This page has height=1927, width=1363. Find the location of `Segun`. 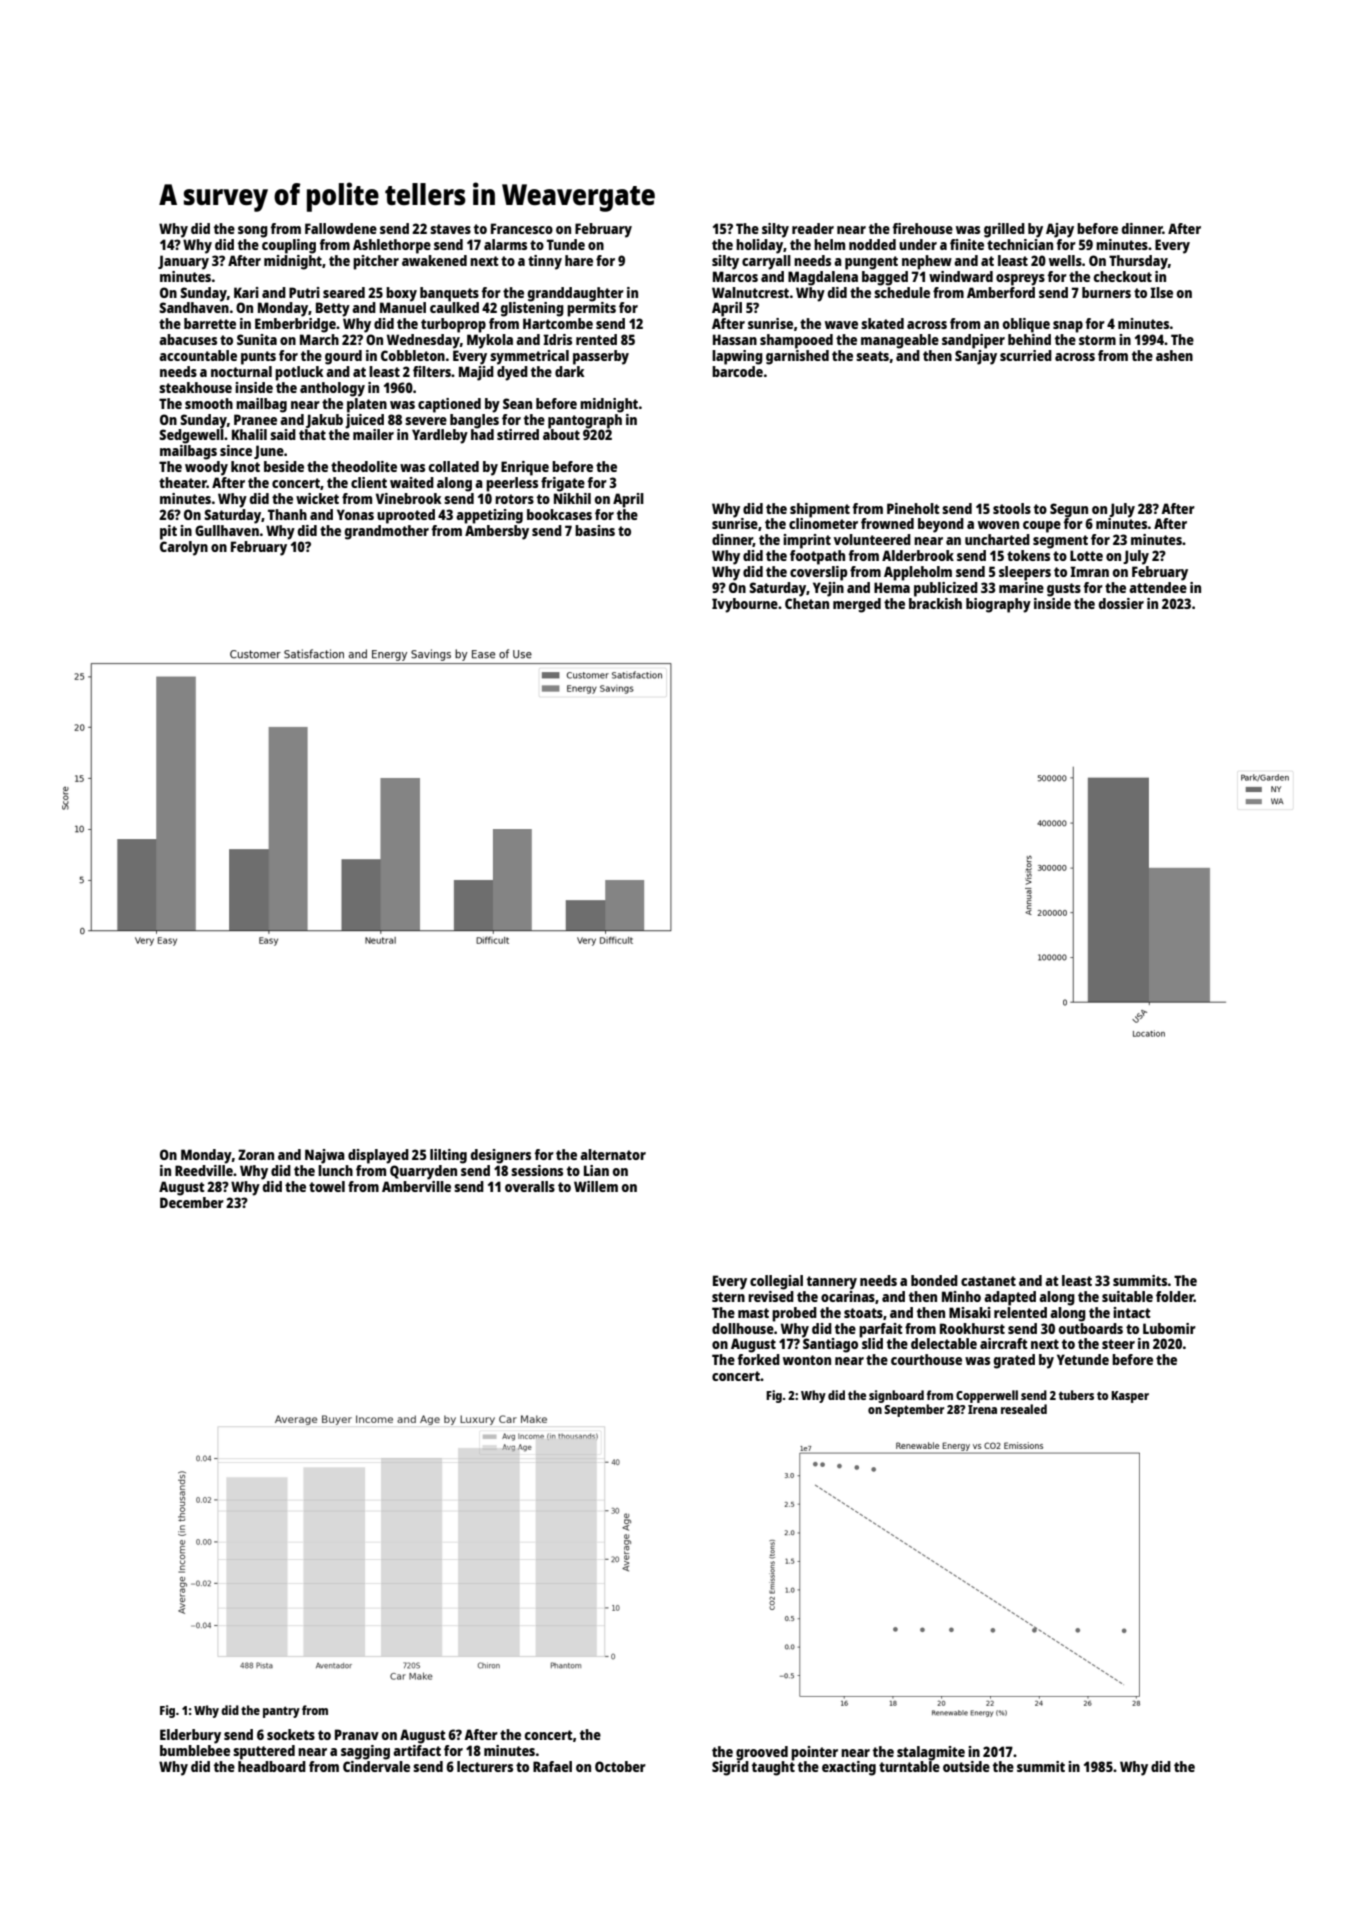

Segun is located at coordinates (1069, 510).
